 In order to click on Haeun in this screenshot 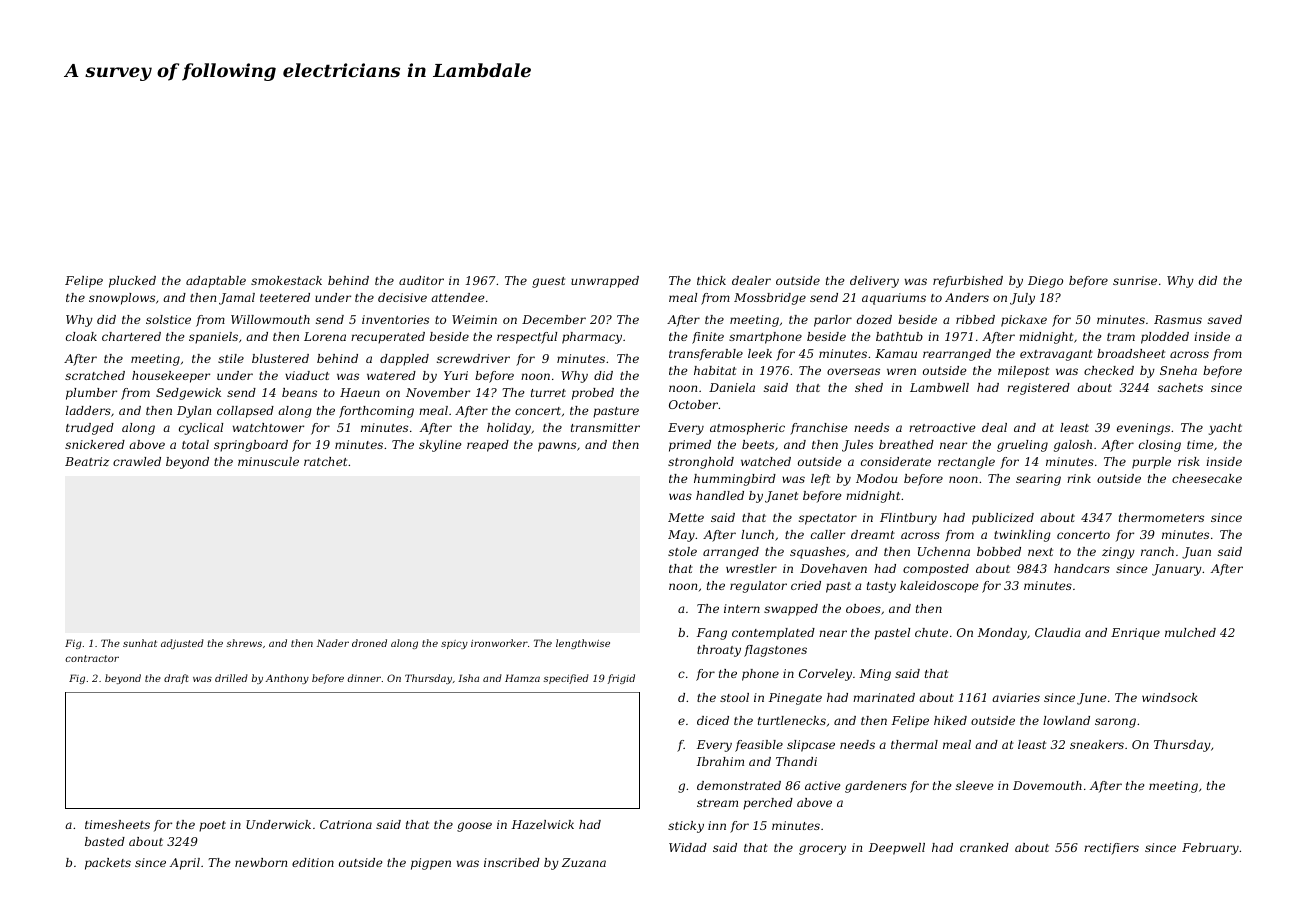, I will do `click(360, 392)`.
